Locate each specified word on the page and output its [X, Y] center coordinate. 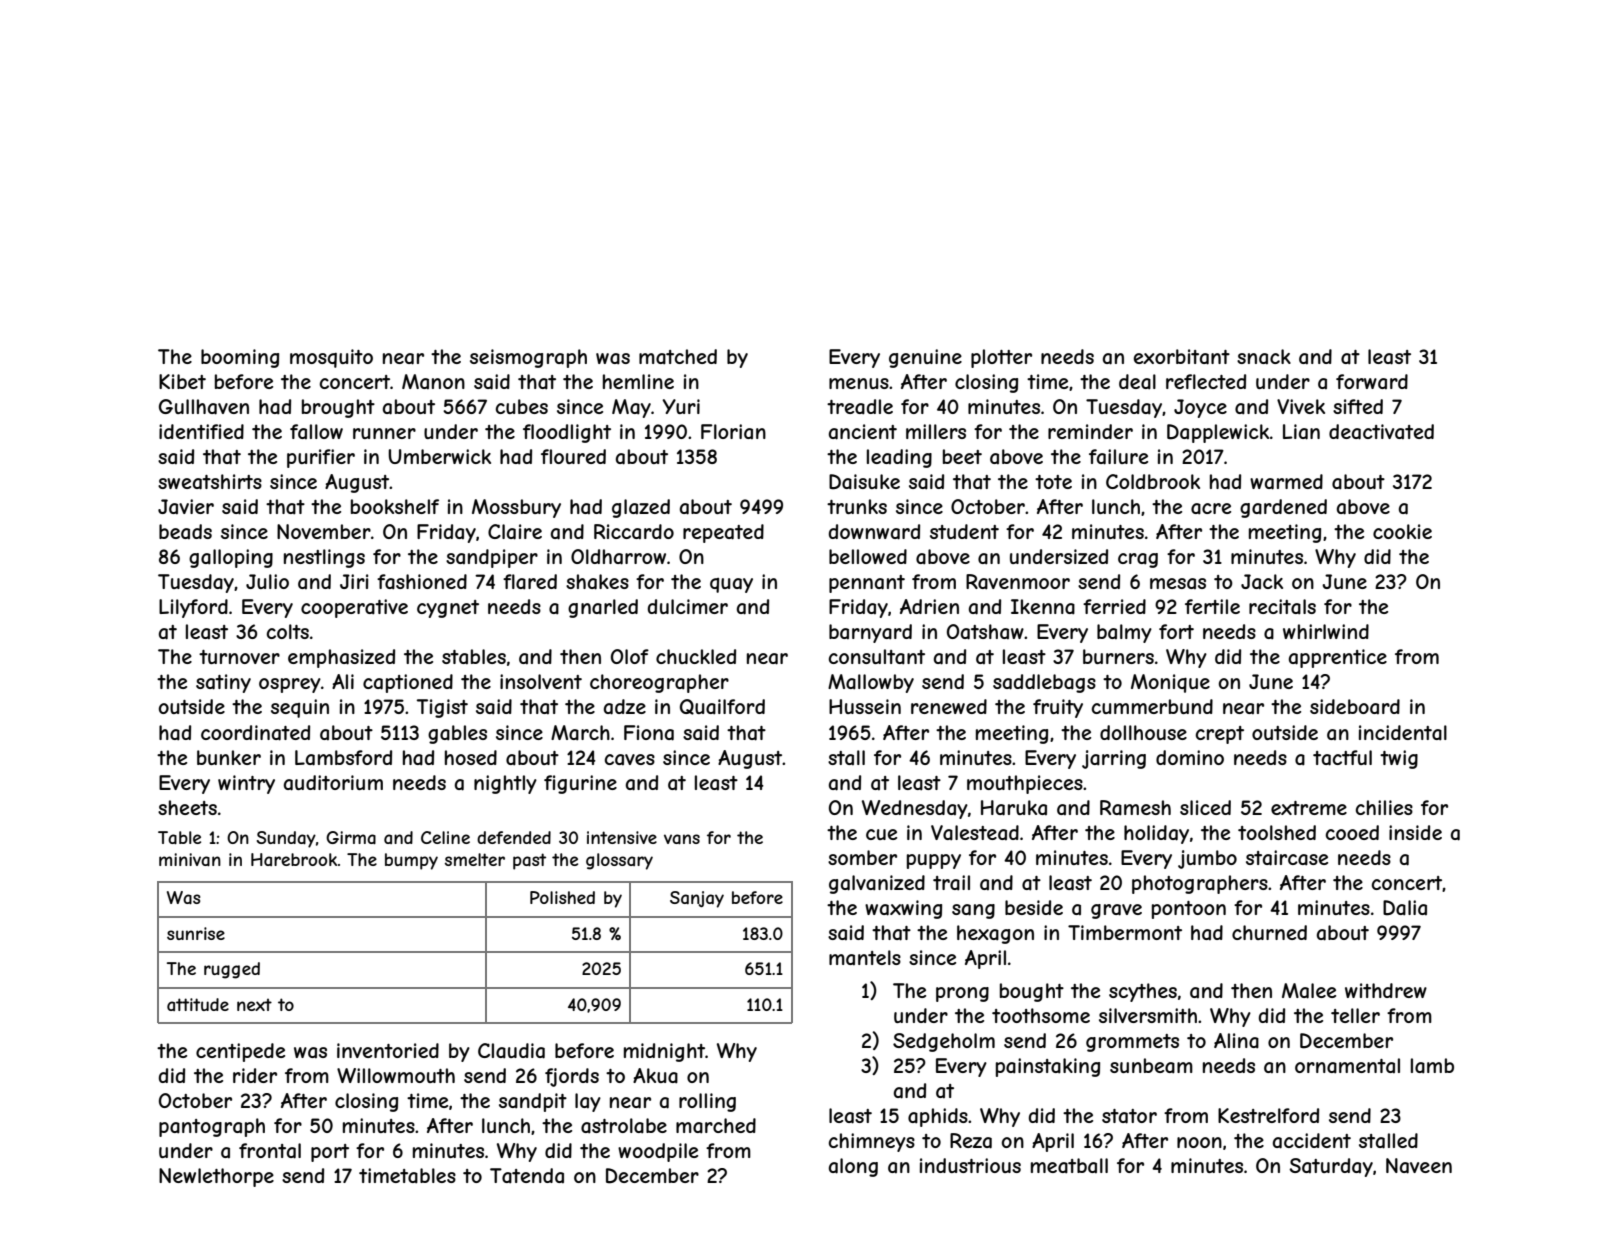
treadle [860, 407]
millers [936, 431]
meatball [1069, 1166]
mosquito [331, 358]
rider [255, 1075]
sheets [187, 807]
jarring [1114, 759]
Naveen [1419, 1166]
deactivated [1381, 432]
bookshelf [395, 506]
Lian [1301, 432]
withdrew [1386, 990]
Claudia [511, 1051]
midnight [664, 1052]
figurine [580, 784]
